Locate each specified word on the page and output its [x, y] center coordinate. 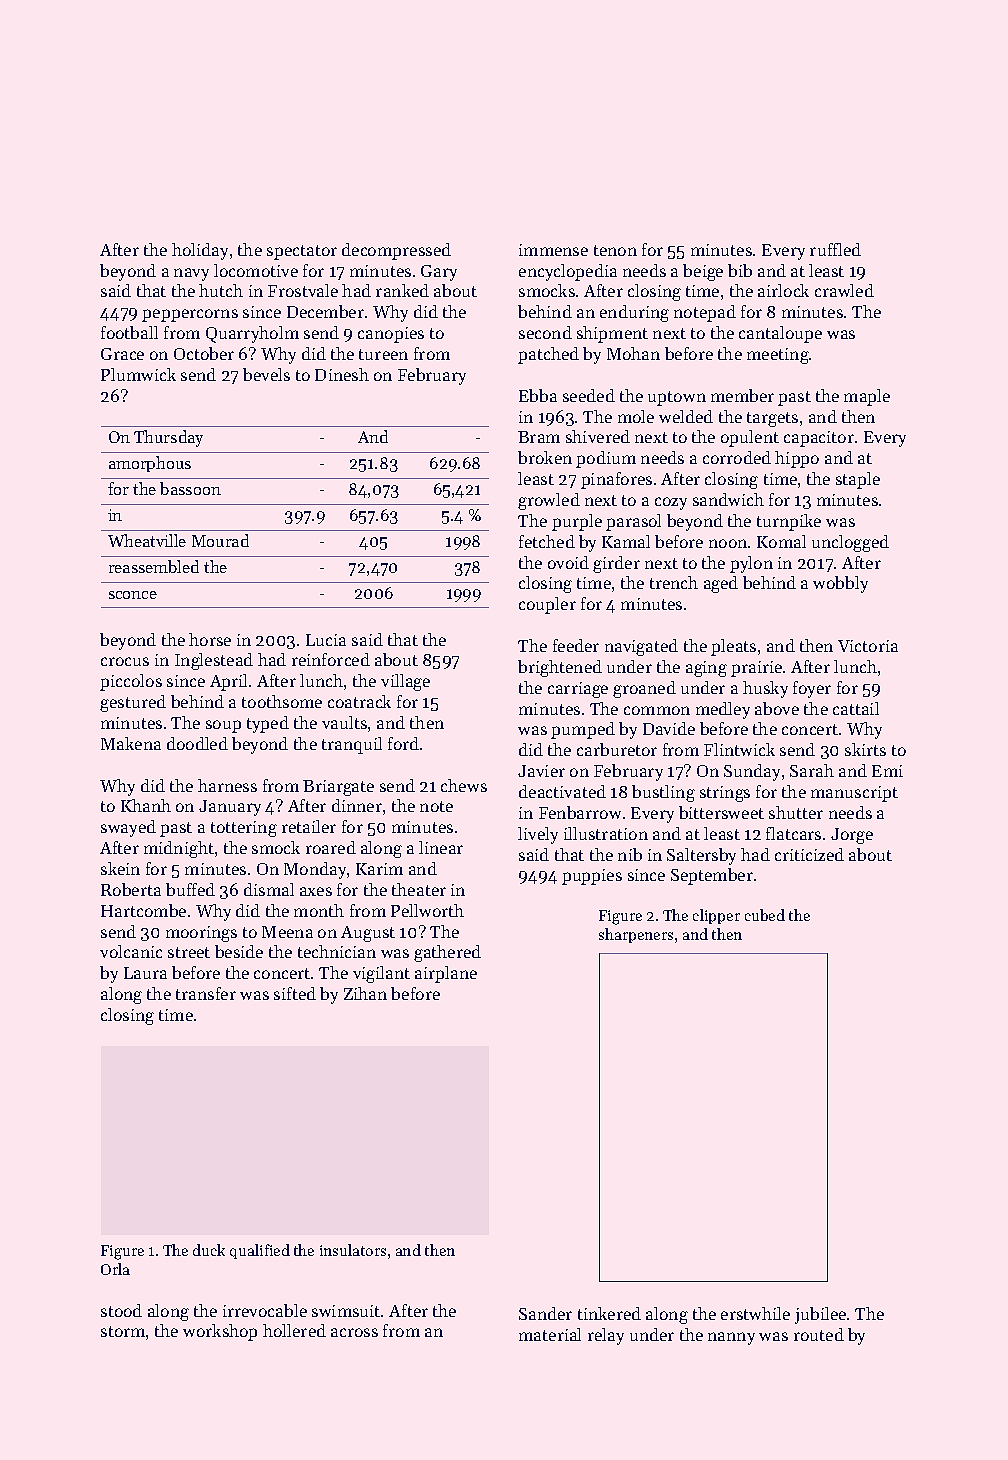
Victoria [868, 646]
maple [867, 397]
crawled [844, 290]
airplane [446, 974]
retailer [309, 826]
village [405, 682]
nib [630, 854]
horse [210, 639]
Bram [539, 437]
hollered [294, 1330]
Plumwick [138, 374]
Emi [887, 771]
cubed [765, 915]
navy [191, 274]
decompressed [396, 251]
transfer [206, 993]
